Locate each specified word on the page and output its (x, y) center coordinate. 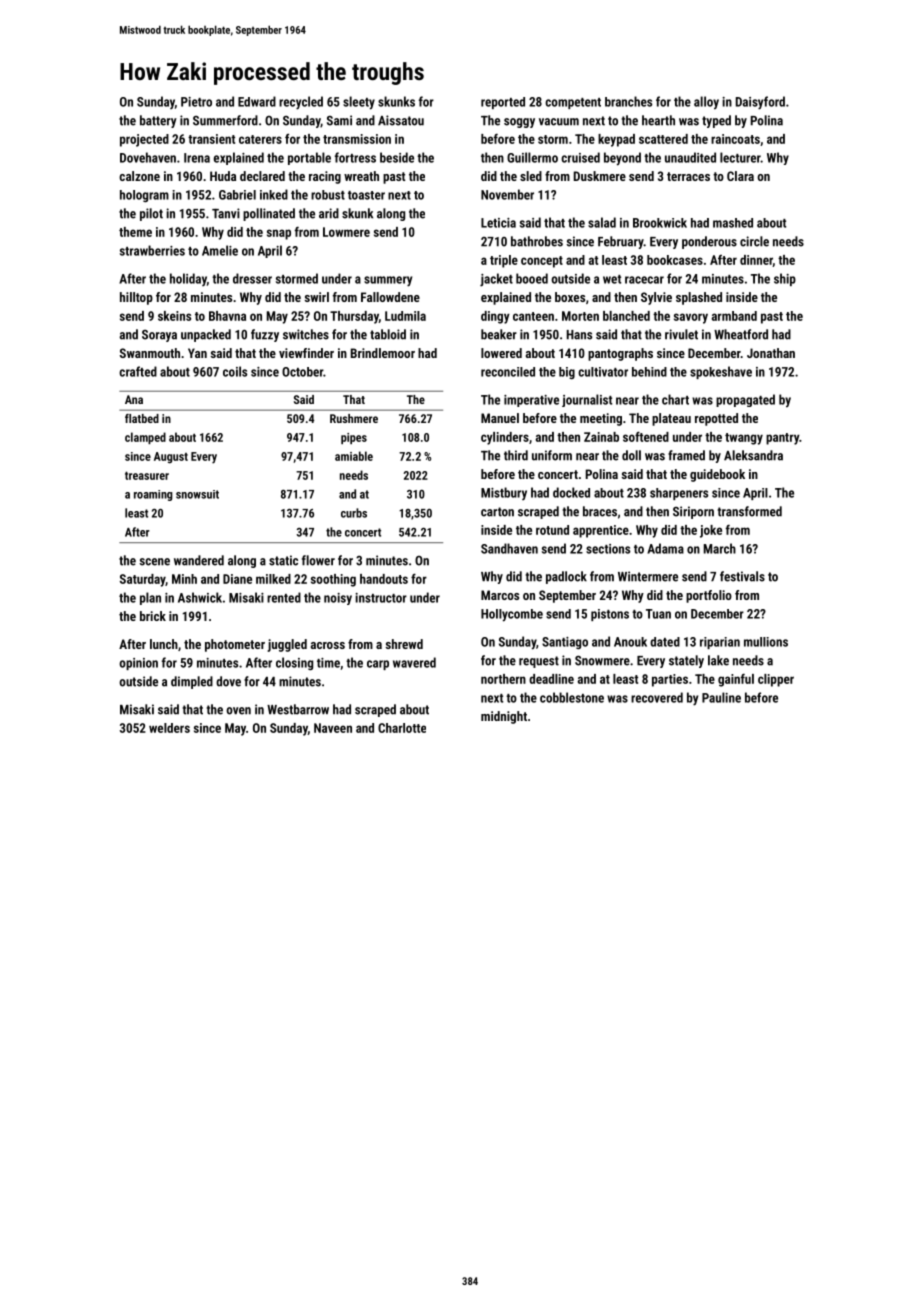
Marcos (500, 595)
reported (503, 103)
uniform (552, 455)
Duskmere (600, 176)
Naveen (333, 728)
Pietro (196, 102)
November (507, 194)
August (171, 458)
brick (153, 616)
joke (711, 531)
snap (279, 234)
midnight (504, 717)
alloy (706, 103)
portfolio (709, 596)
